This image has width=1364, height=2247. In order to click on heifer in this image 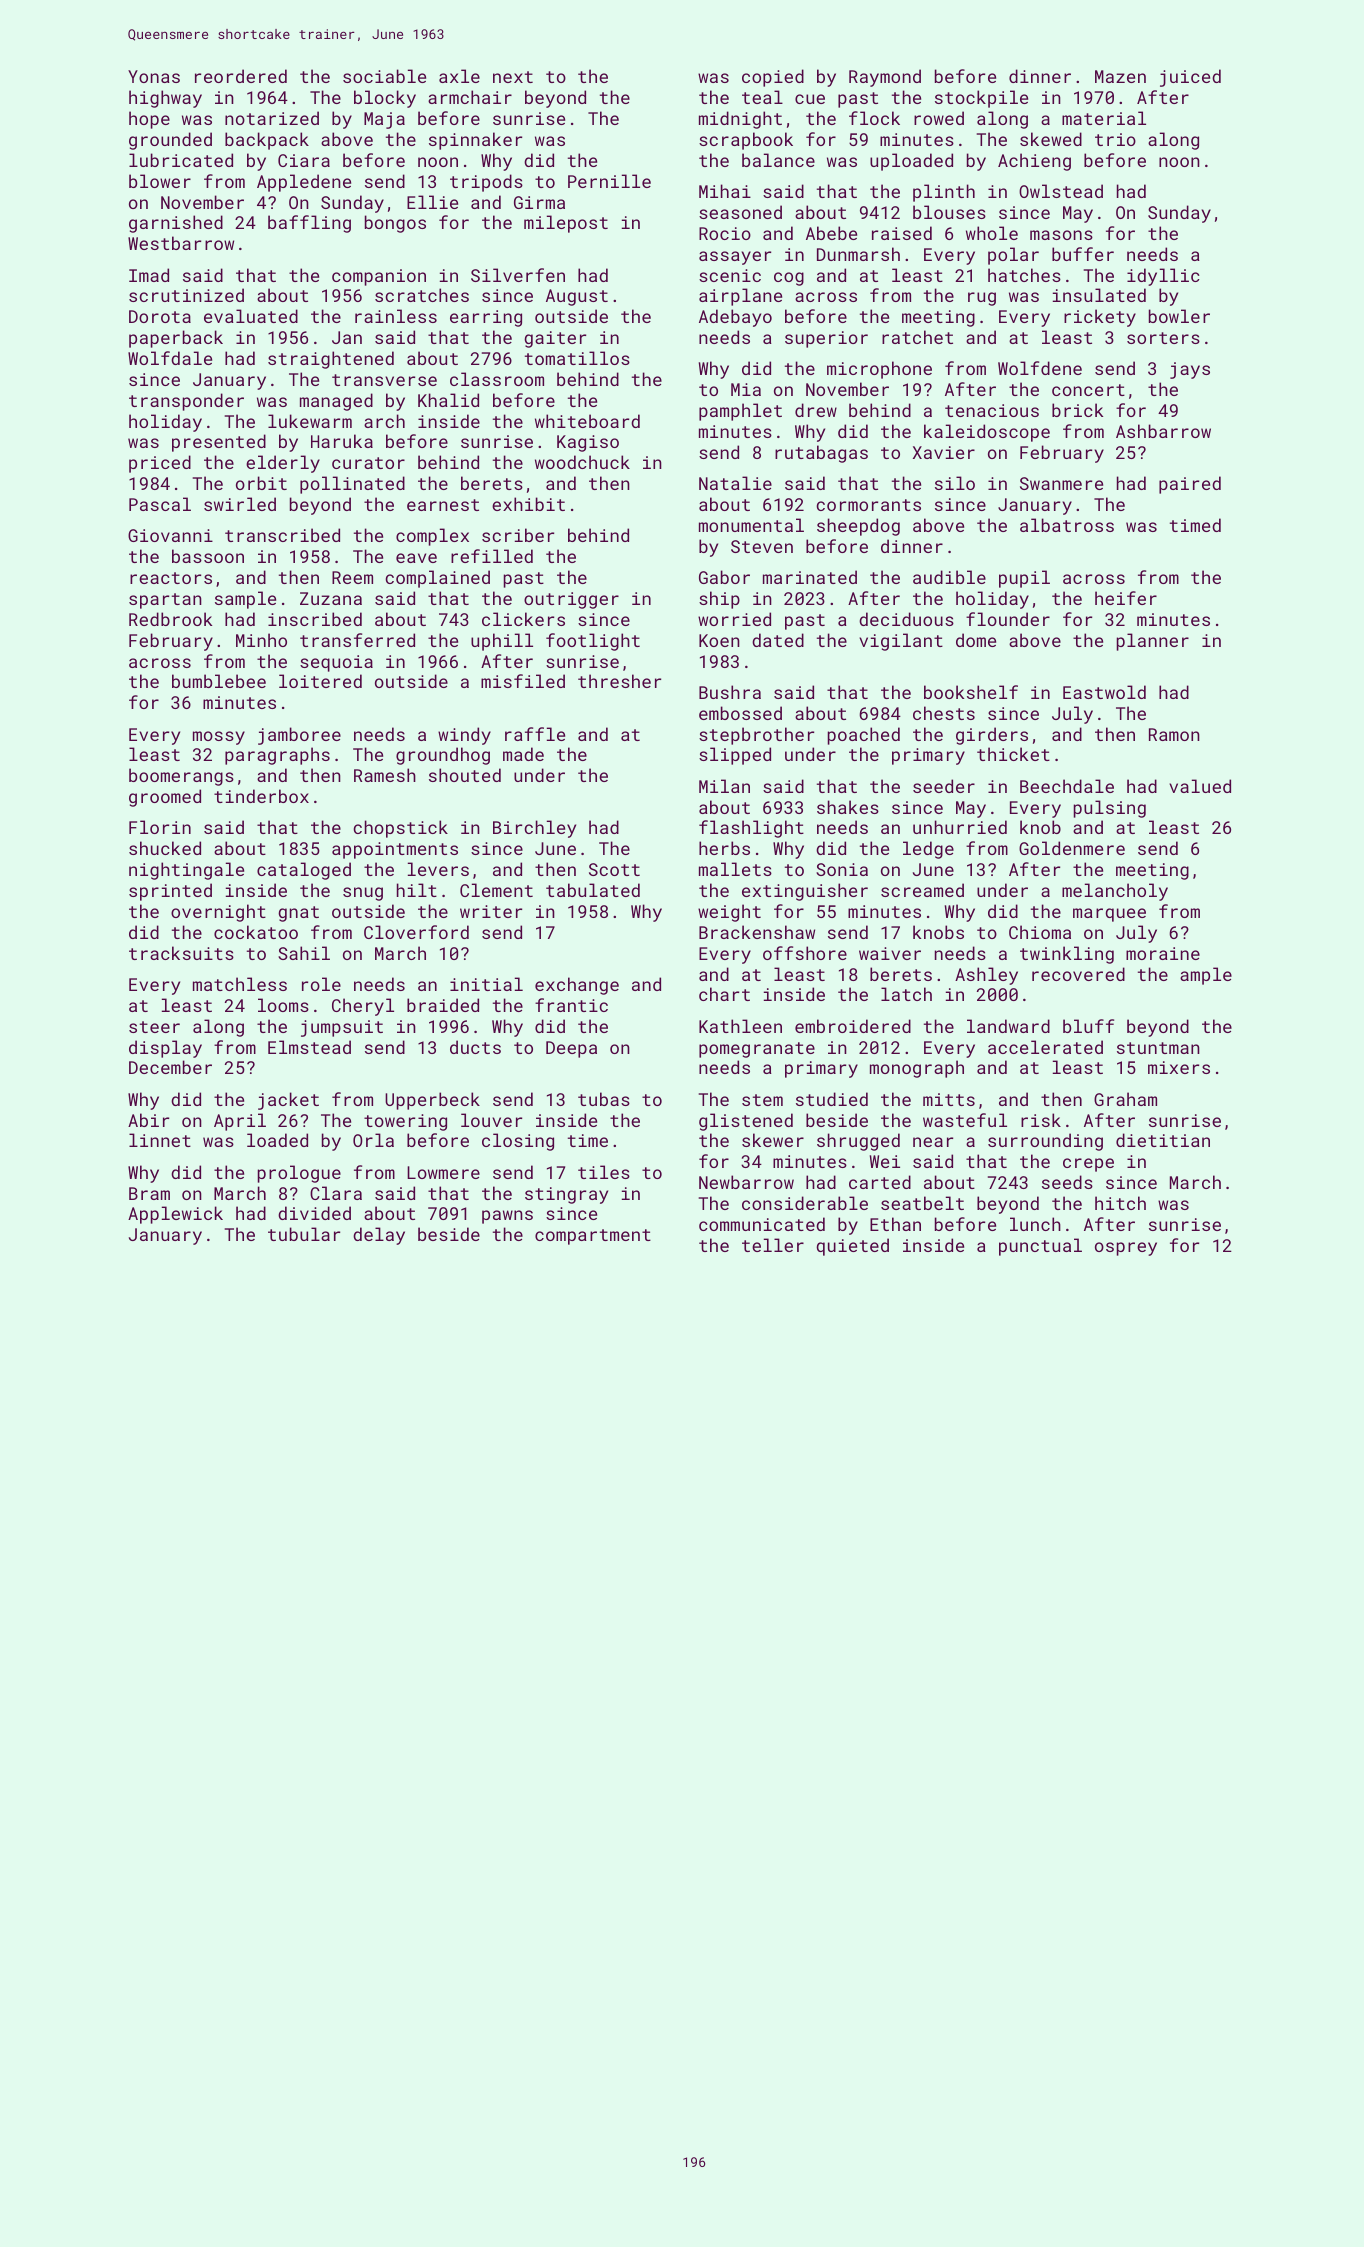, I will do `click(1126, 598)`.
